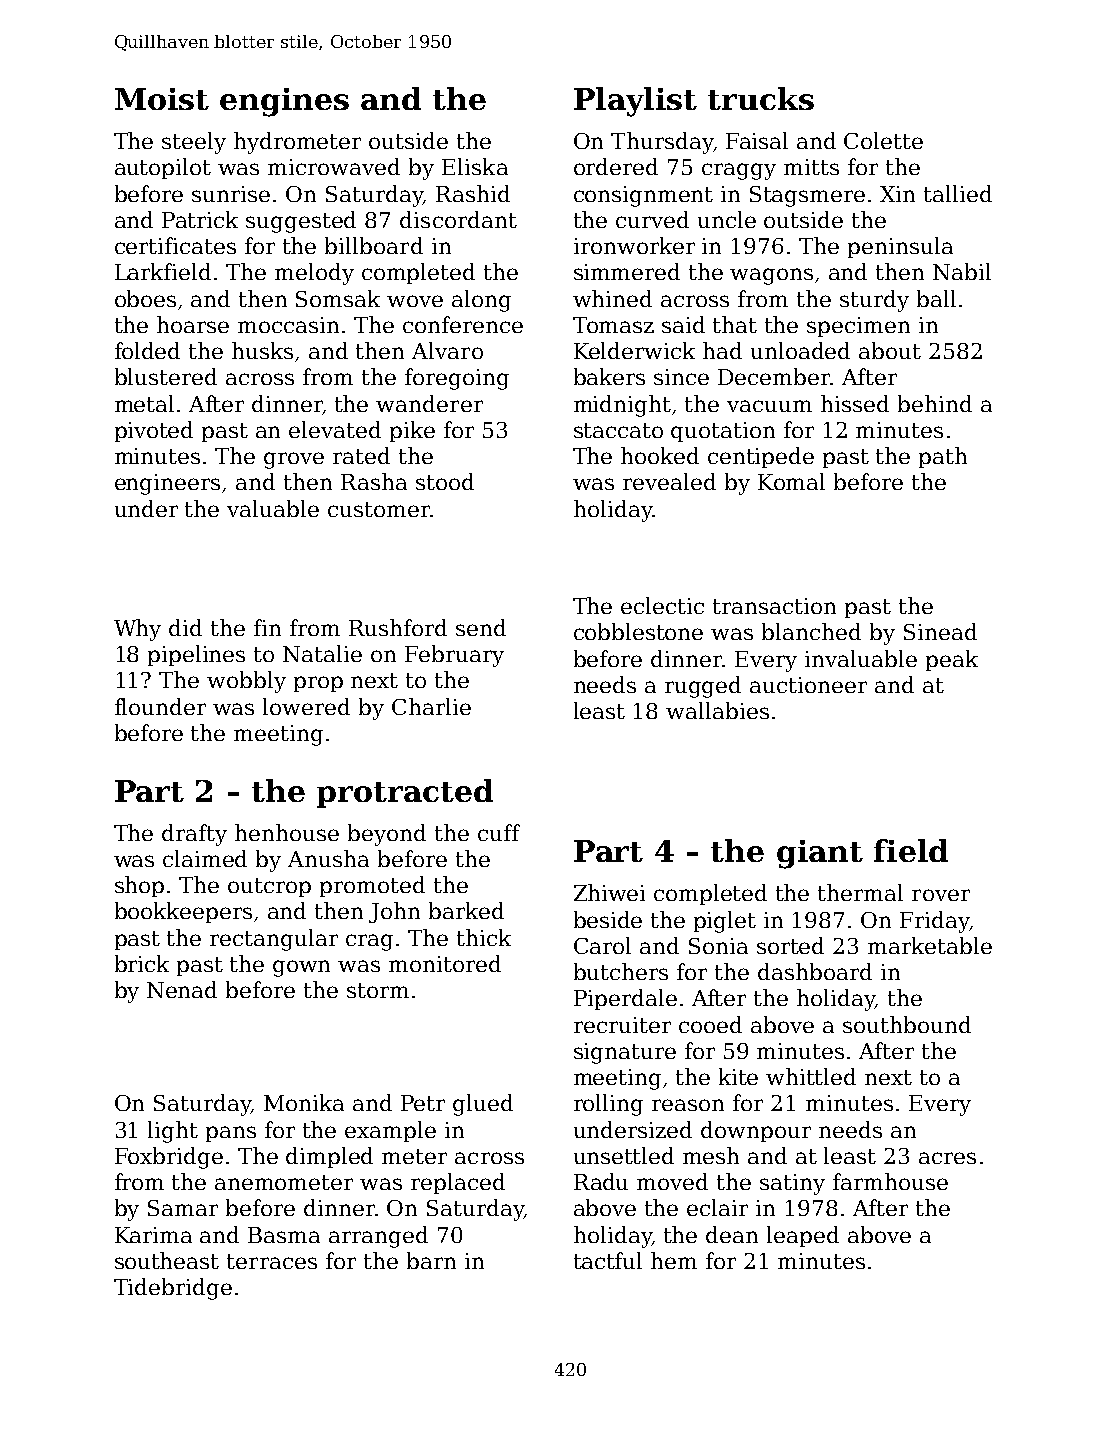 The width and height of the page is (1107, 1432). What do you see at coordinates (137, 630) in the page?
I see `Why` at bounding box center [137, 630].
